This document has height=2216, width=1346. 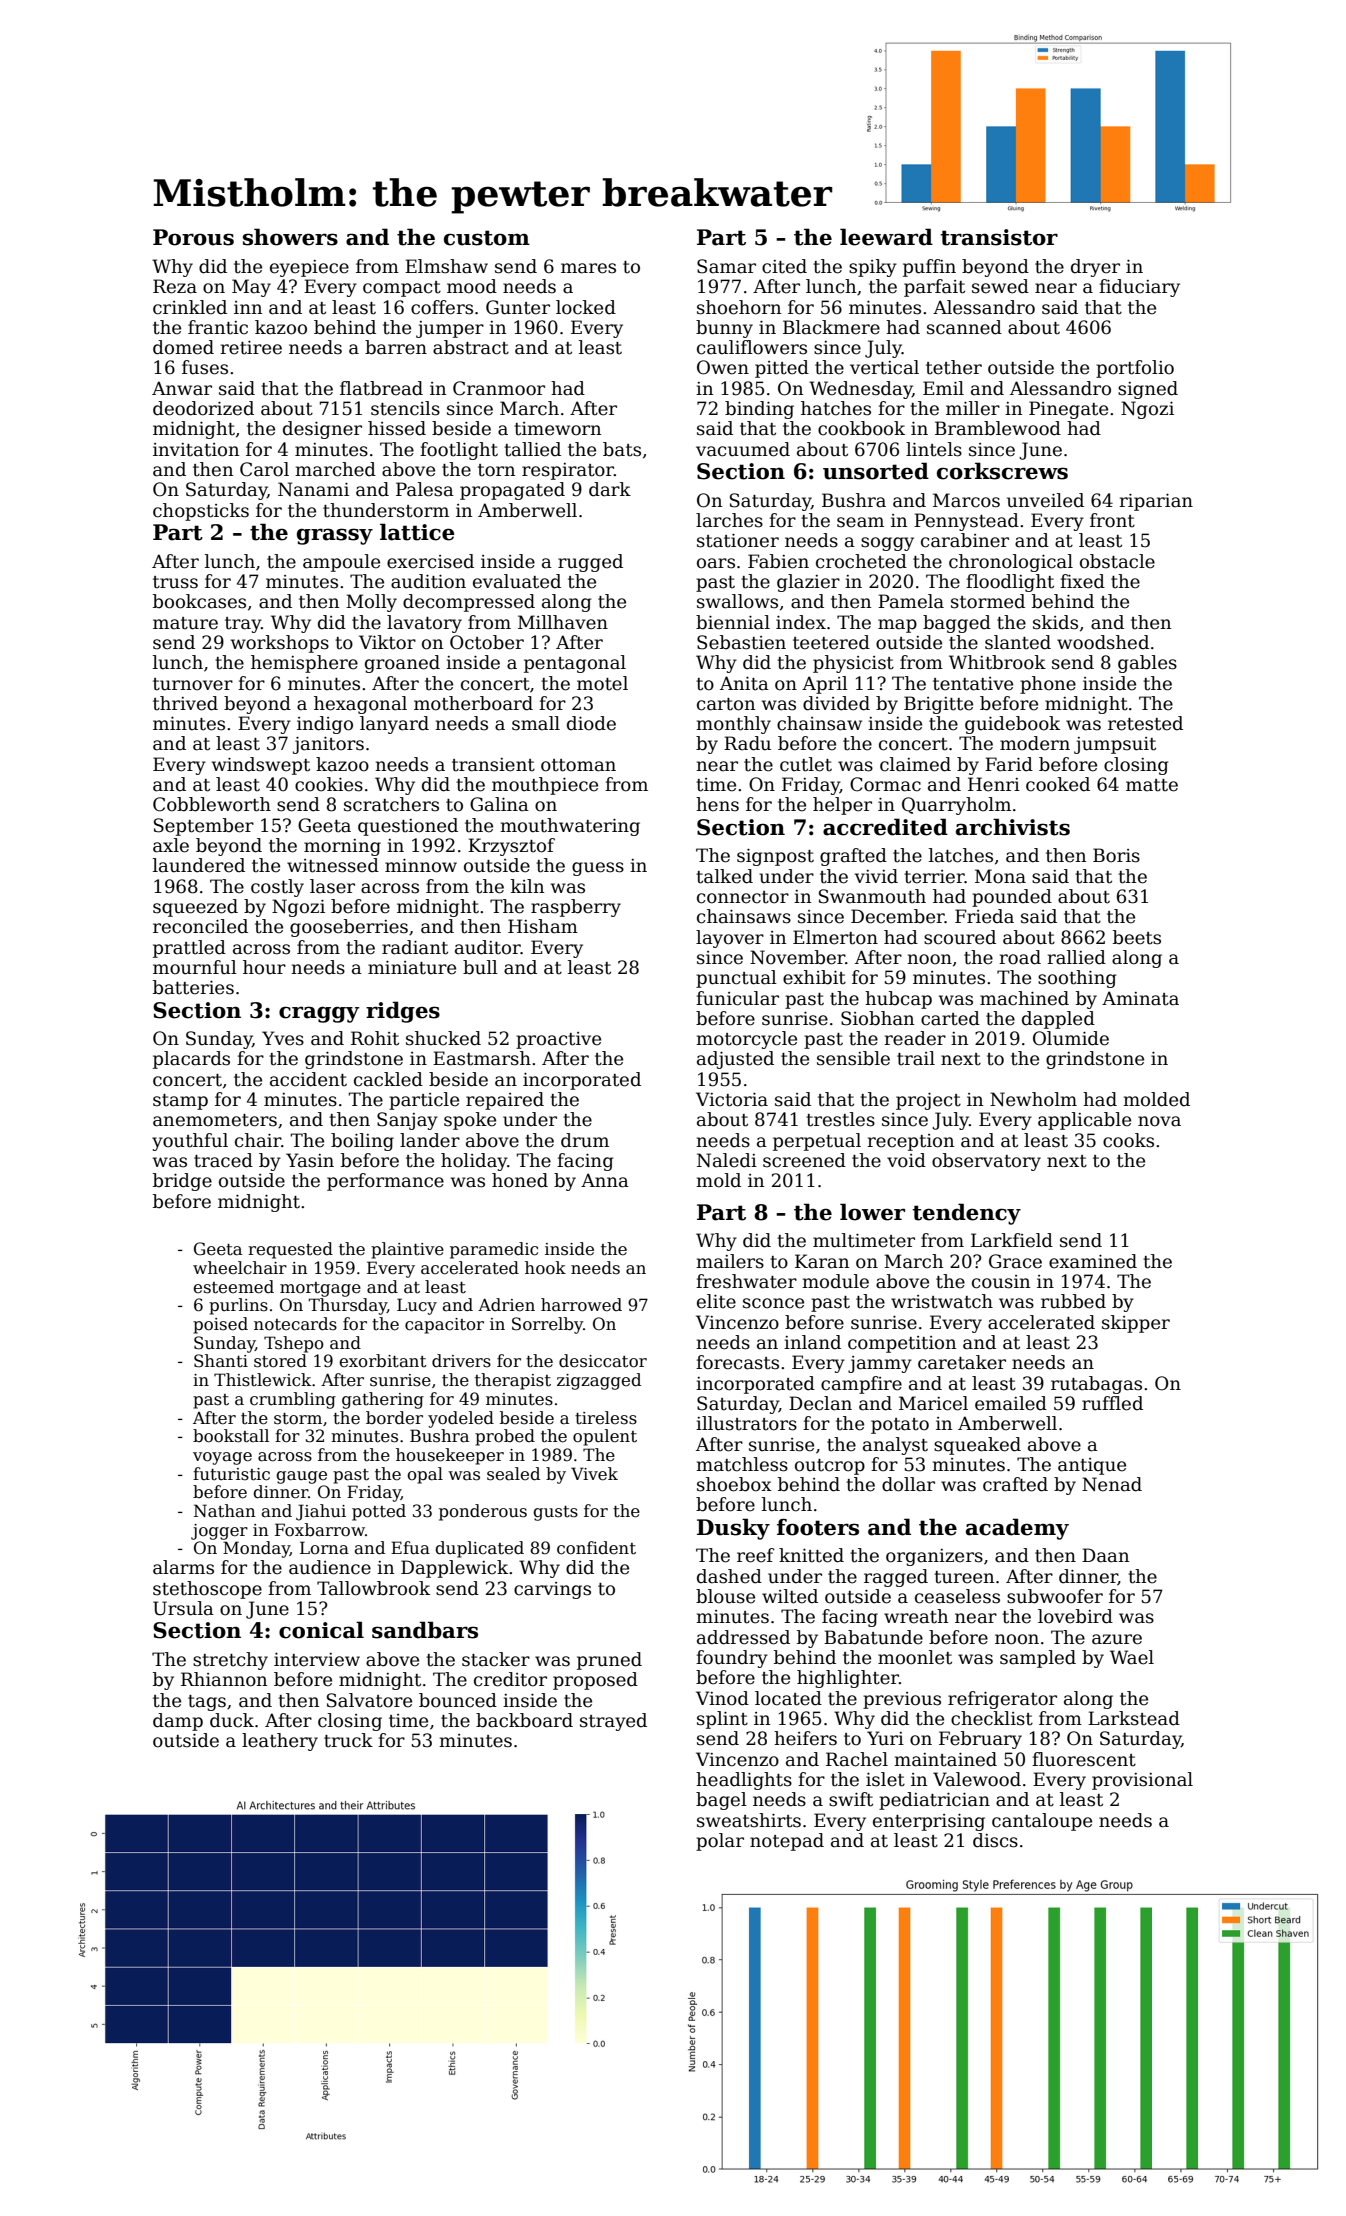 I want to click on conical, so click(x=321, y=1630).
